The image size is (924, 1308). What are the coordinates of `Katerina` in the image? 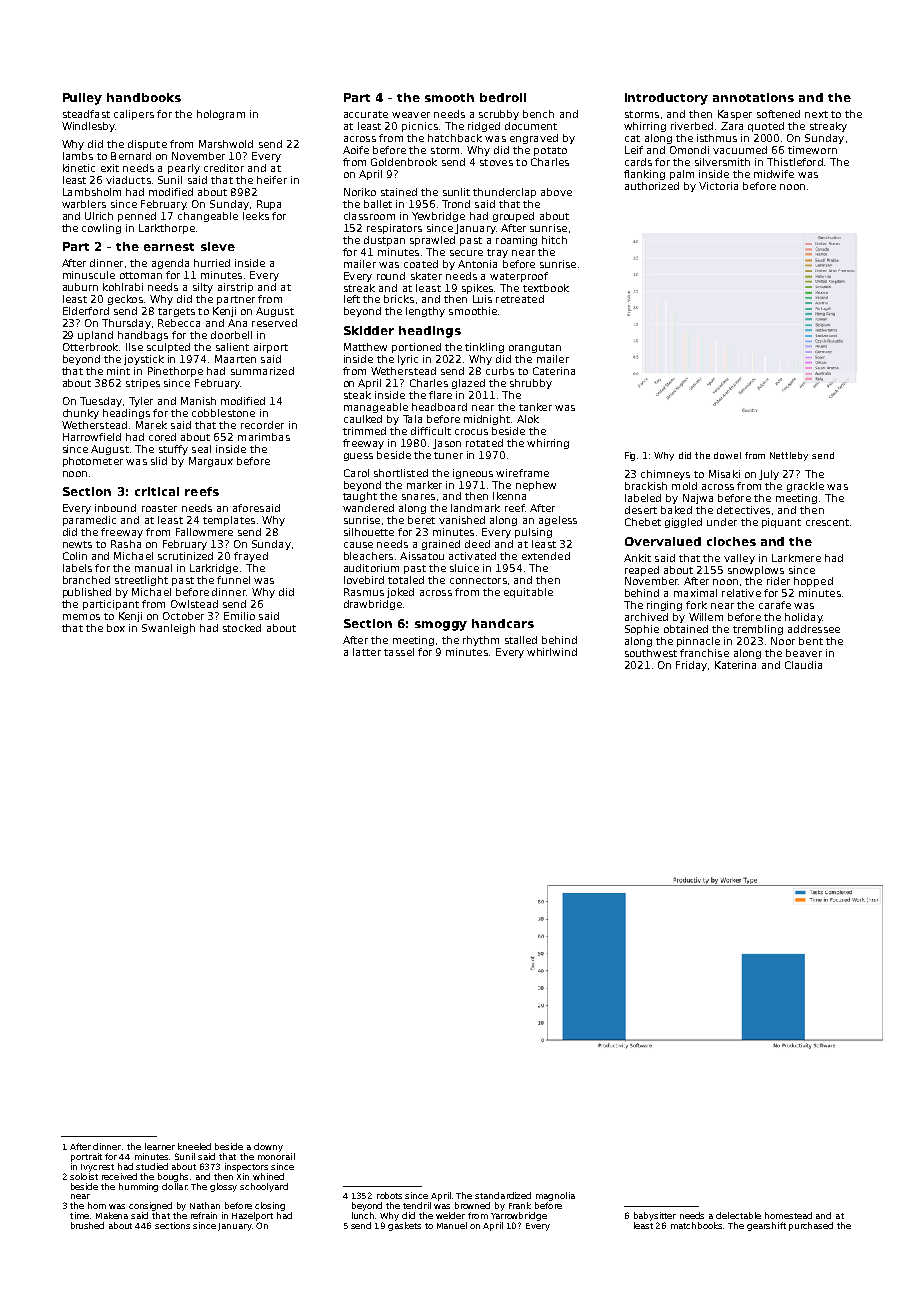 It's located at (735, 665).
